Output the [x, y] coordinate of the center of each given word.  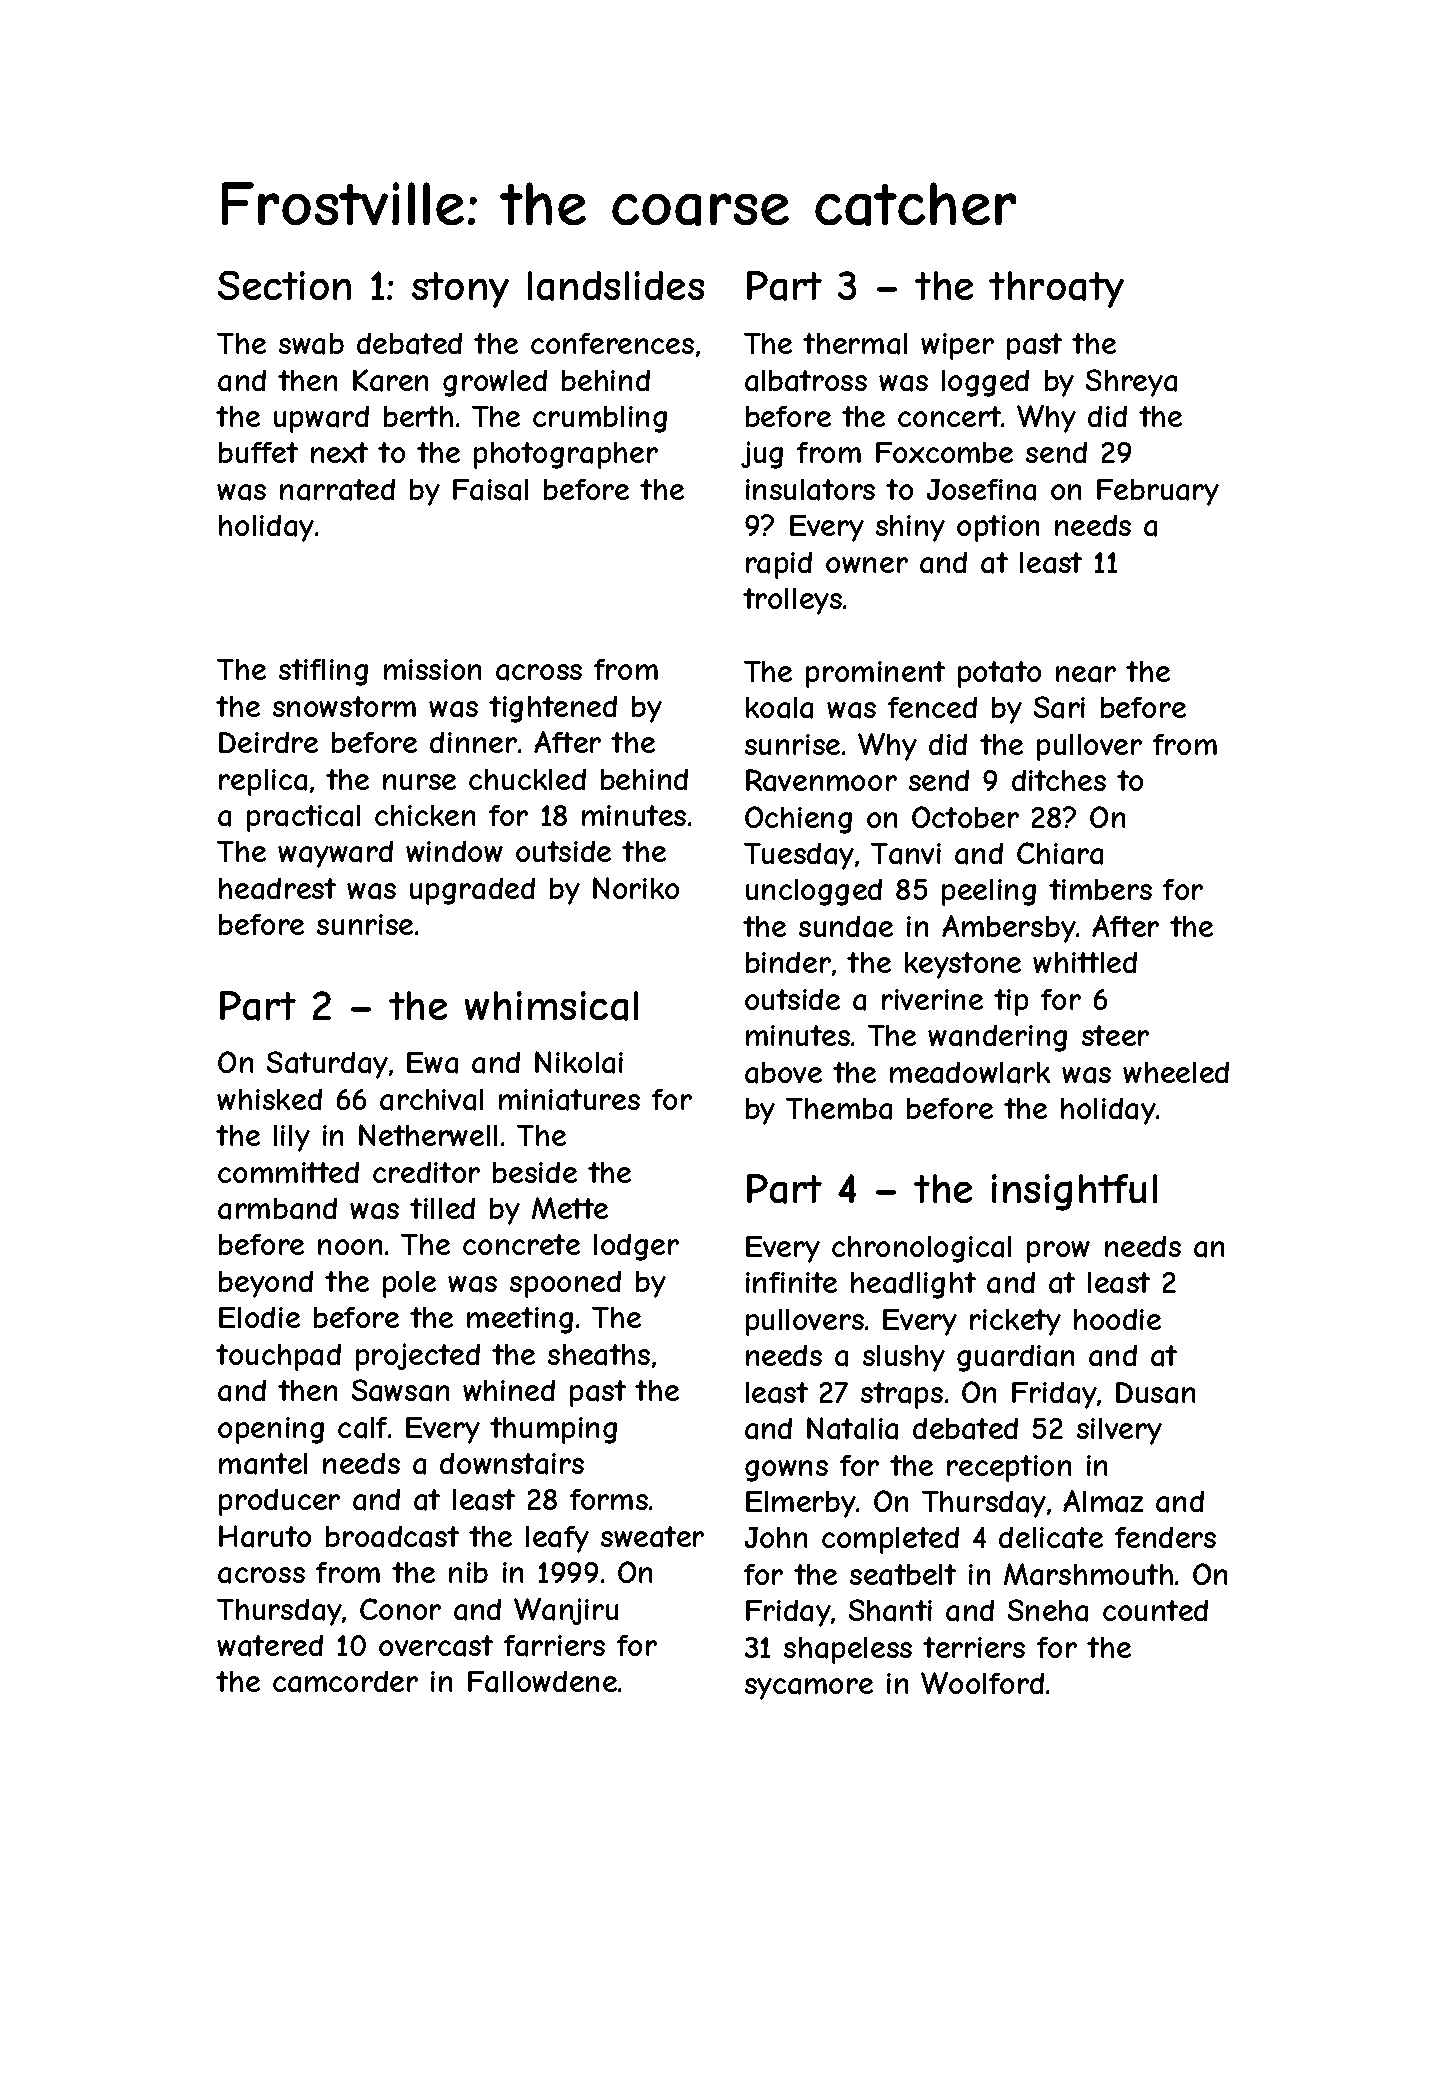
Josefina [981, 490]
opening [271, 1430]
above [783, 1073]
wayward [335, 854]
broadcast [392, 1537]
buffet [258, 452]
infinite [791, 1282]
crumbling [600, 419]
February [1158, 492]
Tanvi [906, 854]
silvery [1119, 1431]
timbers [1100, 889]
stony [460, 290]
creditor [426, 1172]
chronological [921, 1249]
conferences [612, 343]
